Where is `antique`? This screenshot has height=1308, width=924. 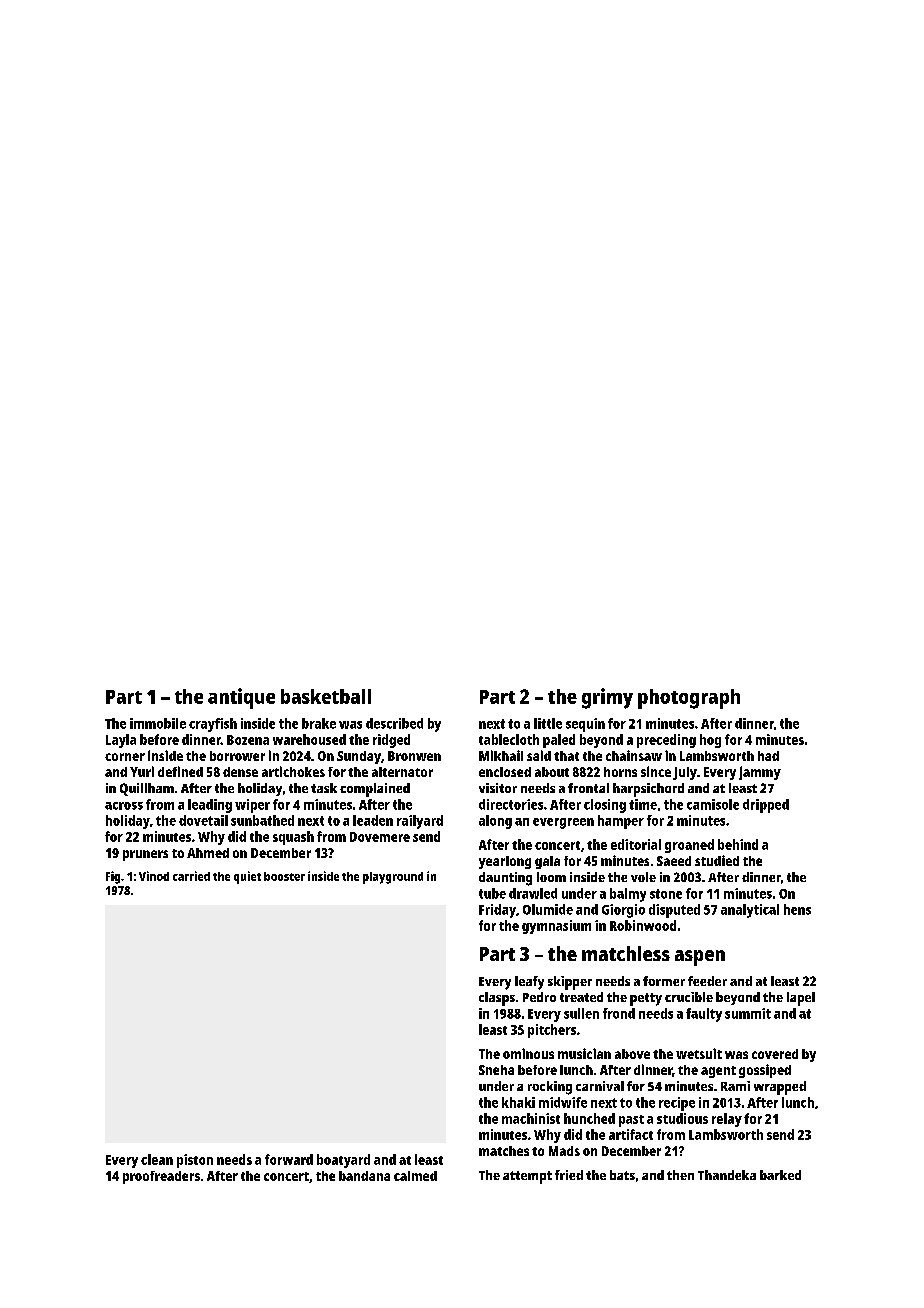
antique is located at coordinates (241, 698).
